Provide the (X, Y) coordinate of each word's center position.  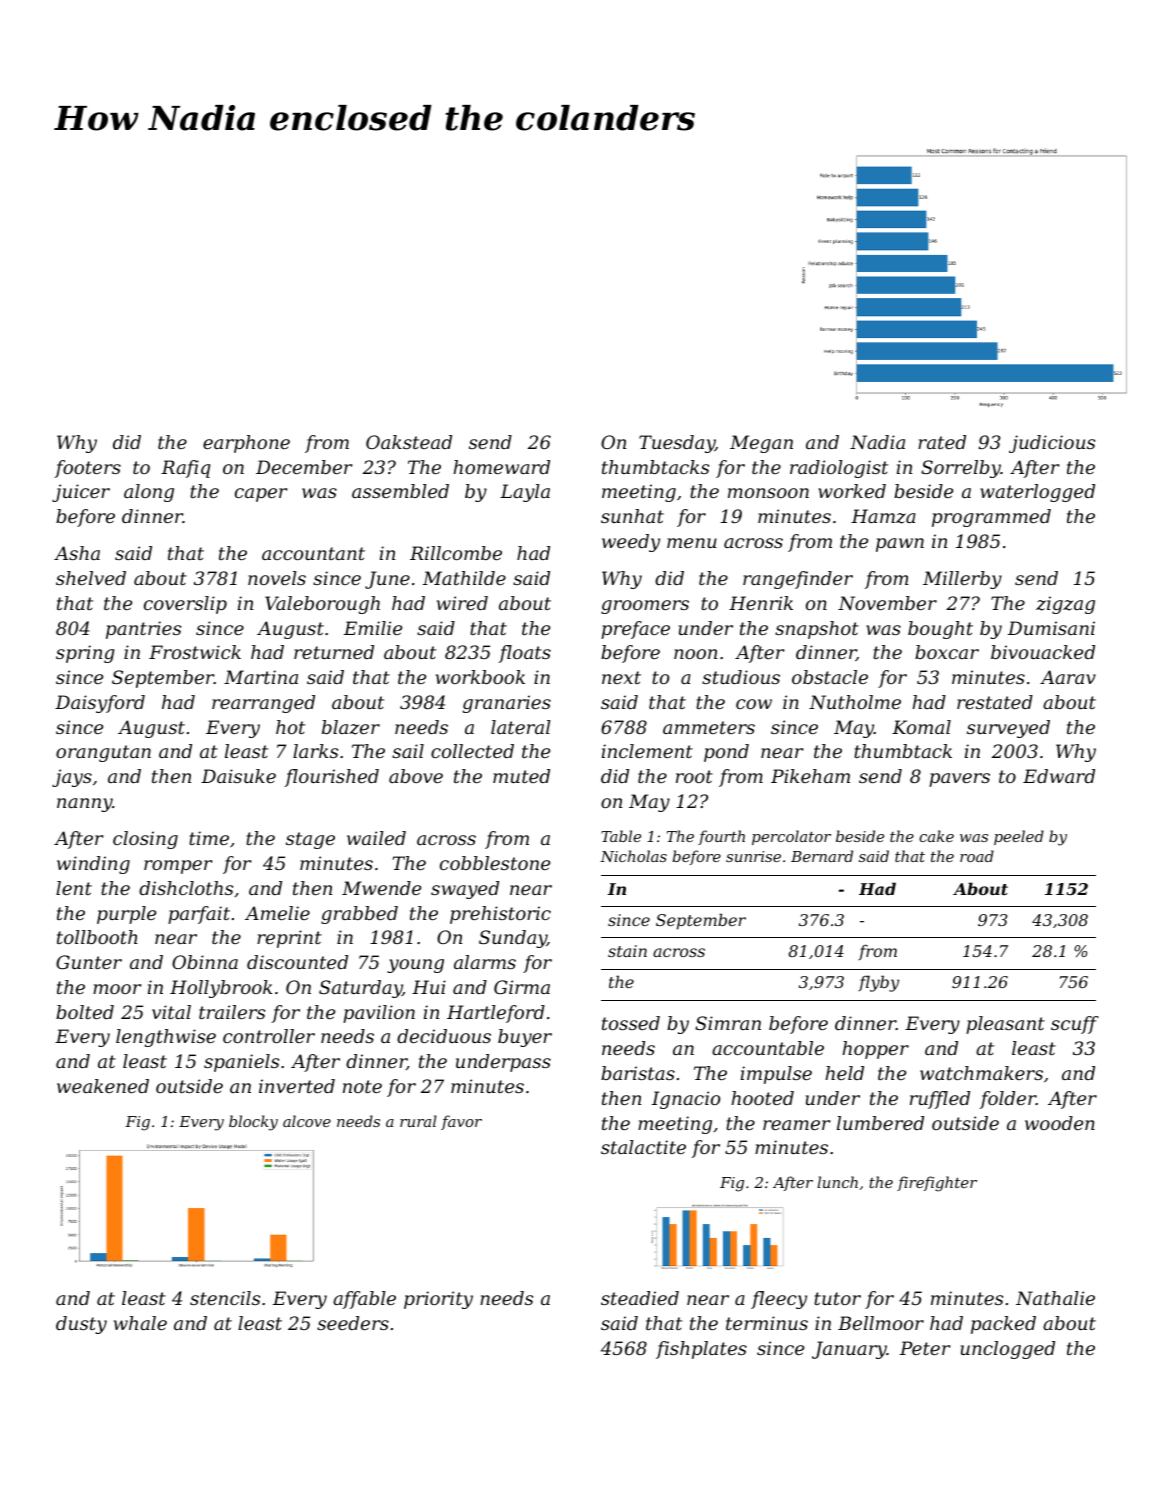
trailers (232, 1012)
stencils (225, 1298)
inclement (647, 751)
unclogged (1008, 1350)
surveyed (1008, 729)
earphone (246, 444)
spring (85, 654)
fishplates (701, 1350)
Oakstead (409, 442)
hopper (875, 1050)
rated (942, 442)
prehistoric (500, 915)
